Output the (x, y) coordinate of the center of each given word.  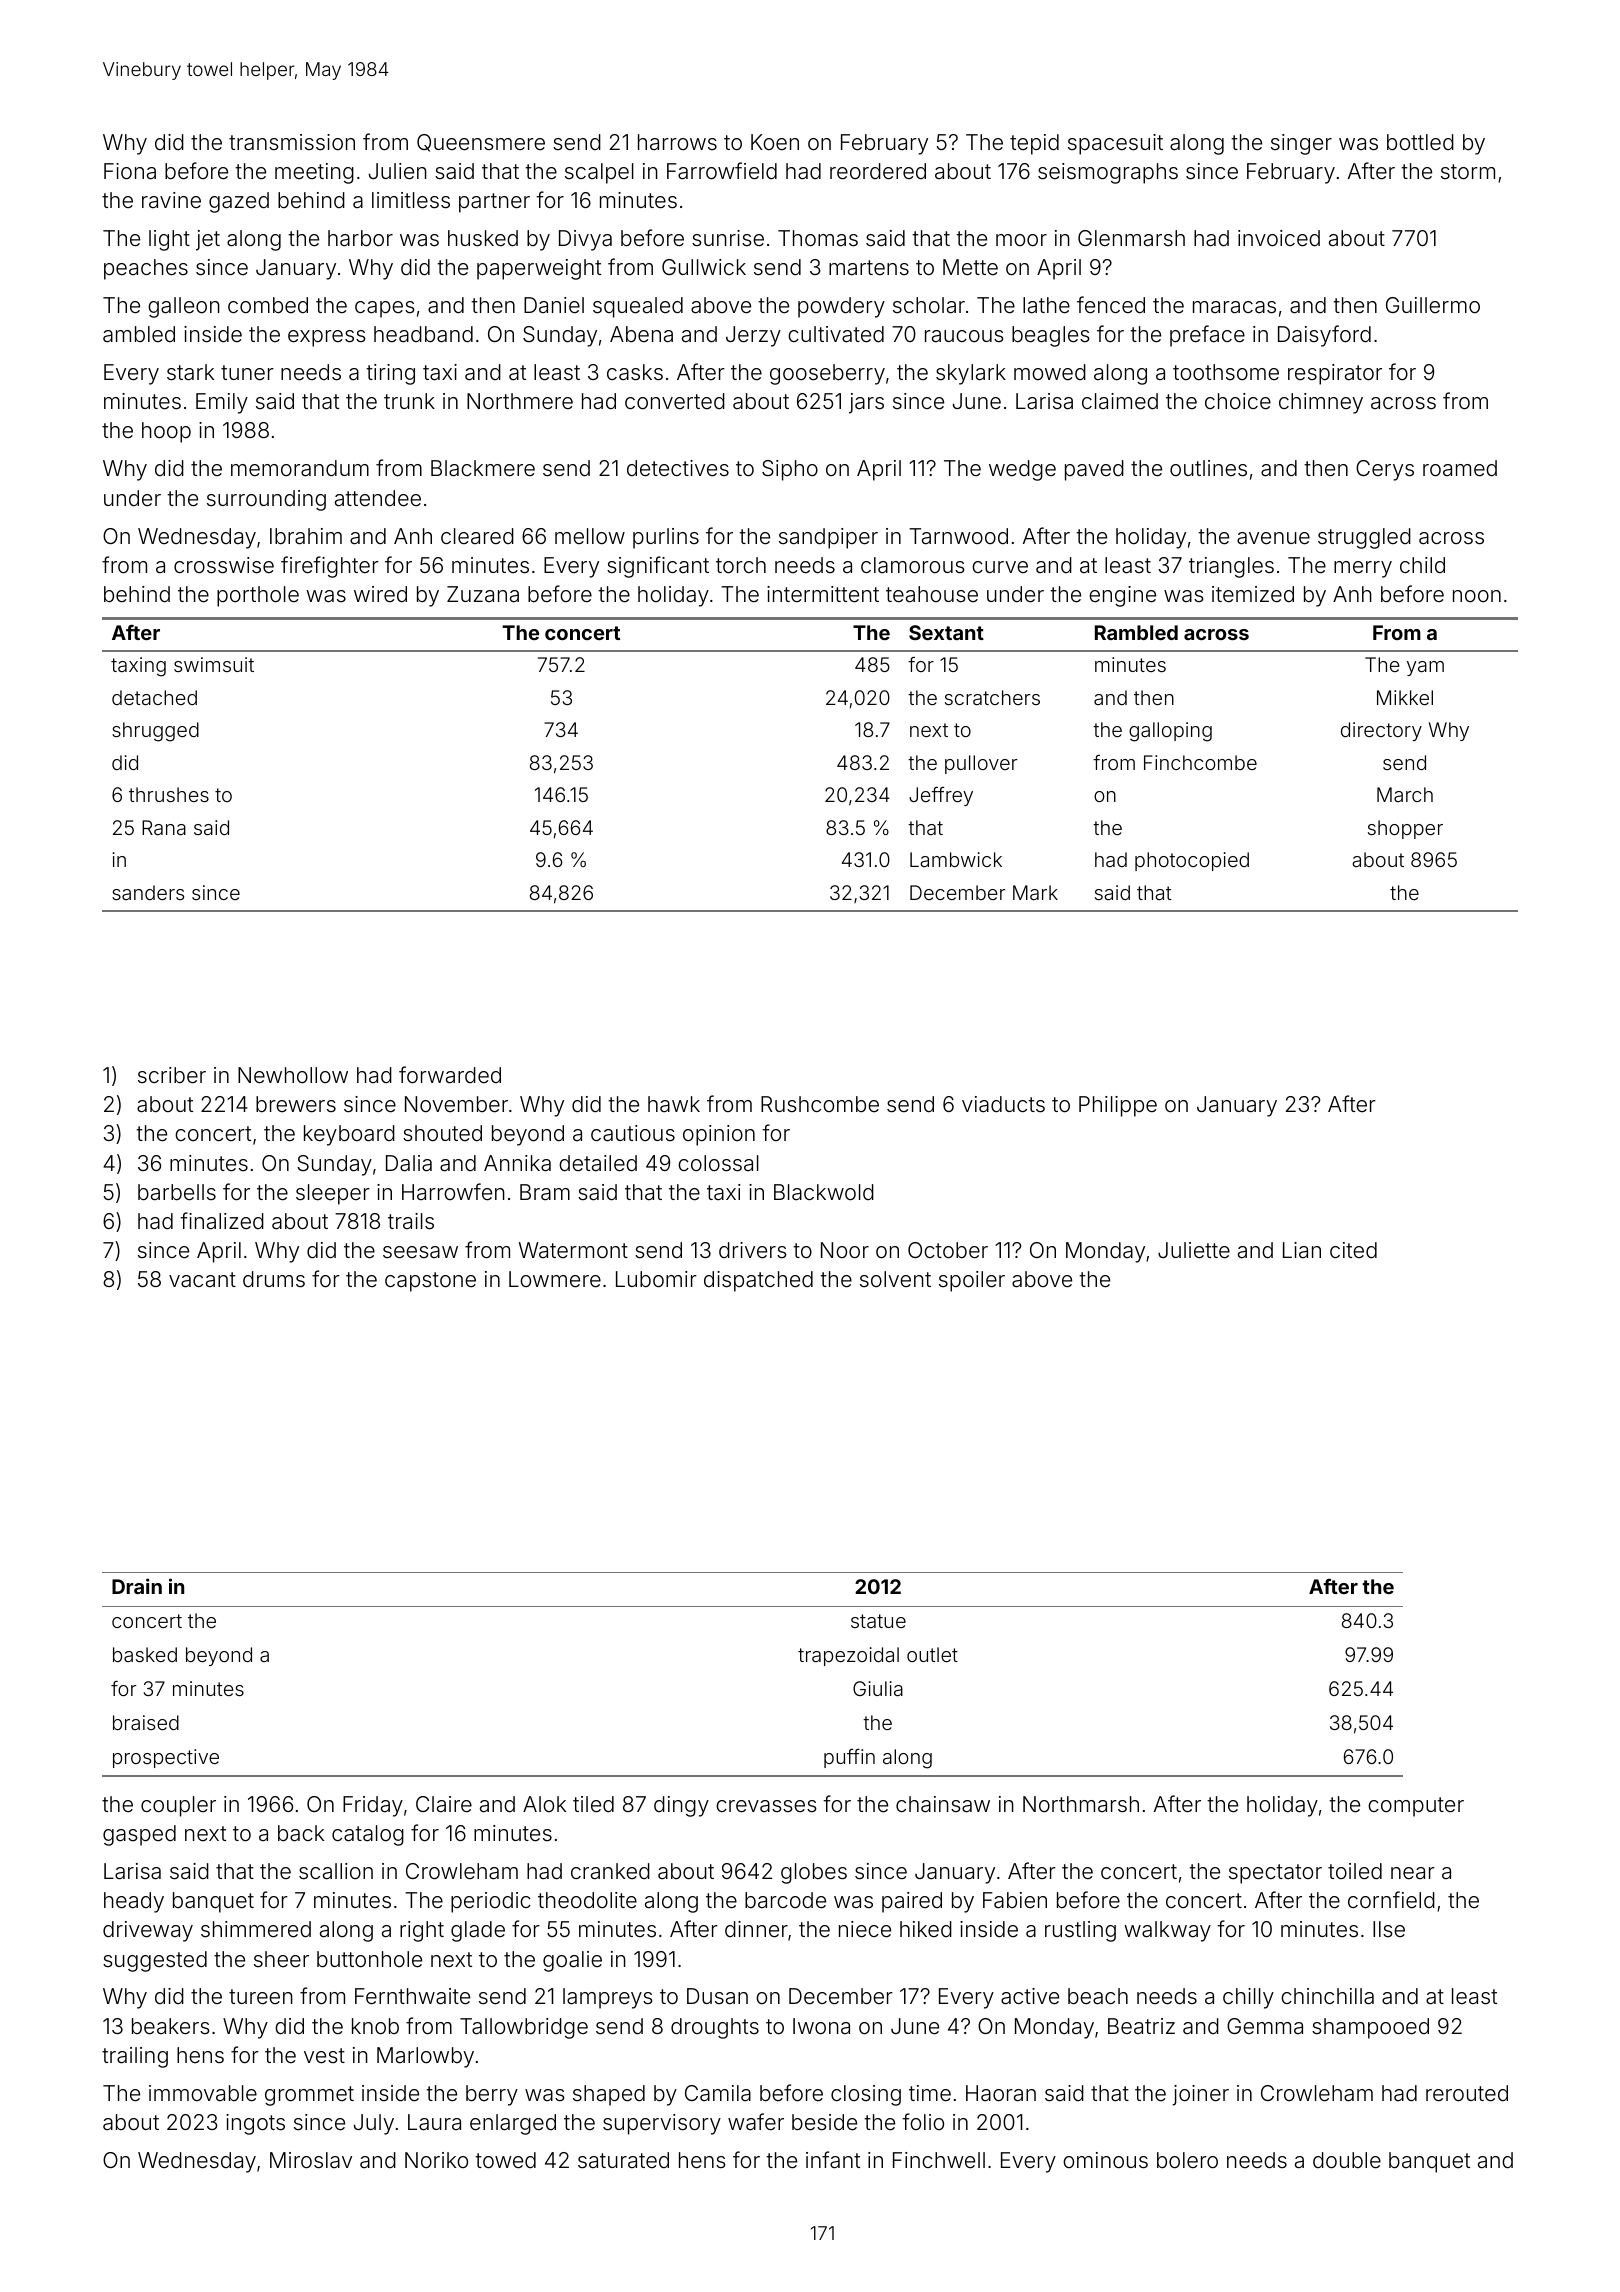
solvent (895, 1279)
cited (1353, 1250)
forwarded (450, 1075)
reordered (878, 171)
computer (1416, 1807)
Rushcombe (820, 1104)
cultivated (836, 334)
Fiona (130, 171)
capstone (430, 1282)
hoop (166, 432)
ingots (255, 2124)
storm (1468, 172)
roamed (1460, 468)
